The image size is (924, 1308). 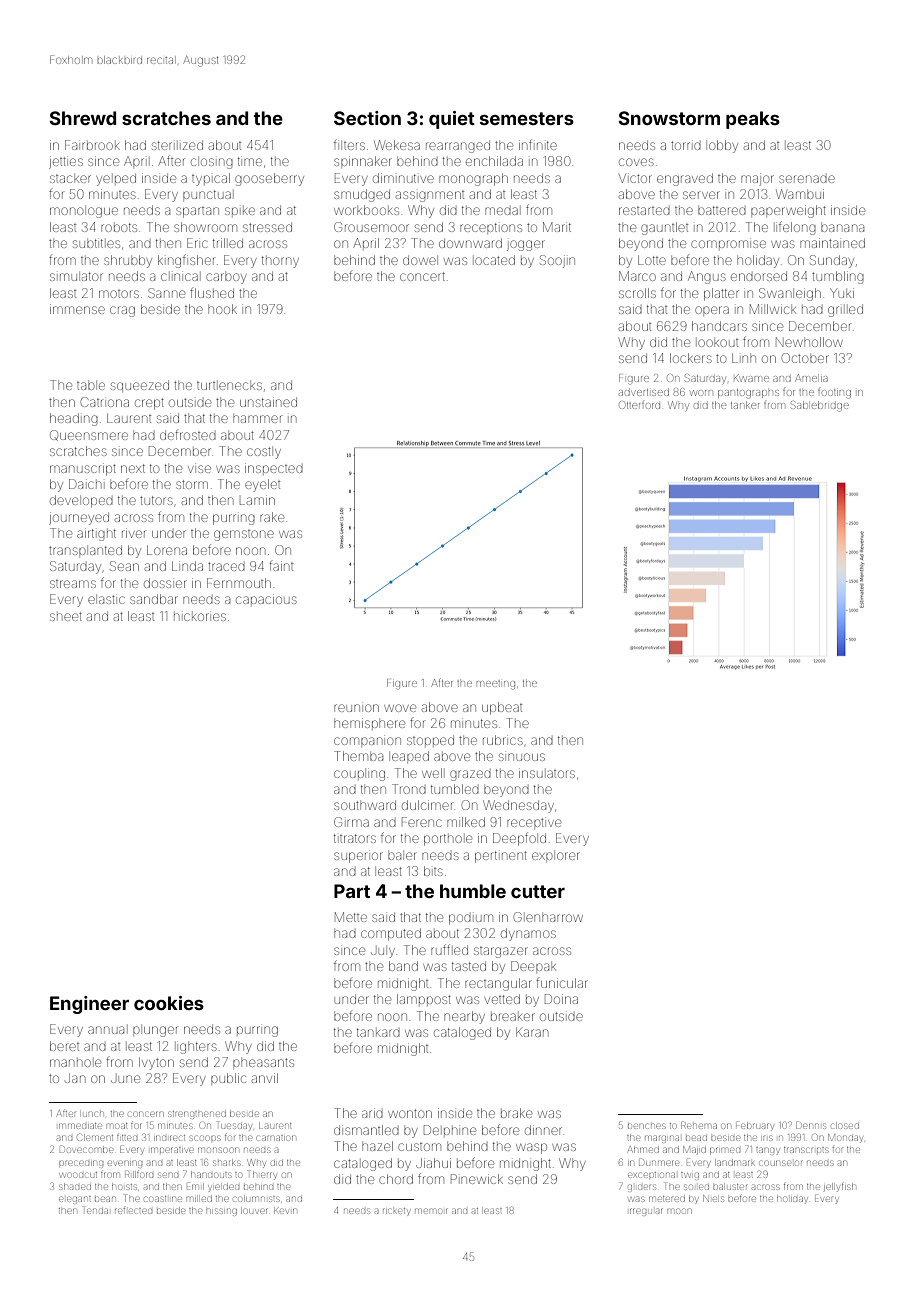 What do you see at coordinates (396, 1212) in the image?
I see `rickety` at bounding box center [396, 1212].
